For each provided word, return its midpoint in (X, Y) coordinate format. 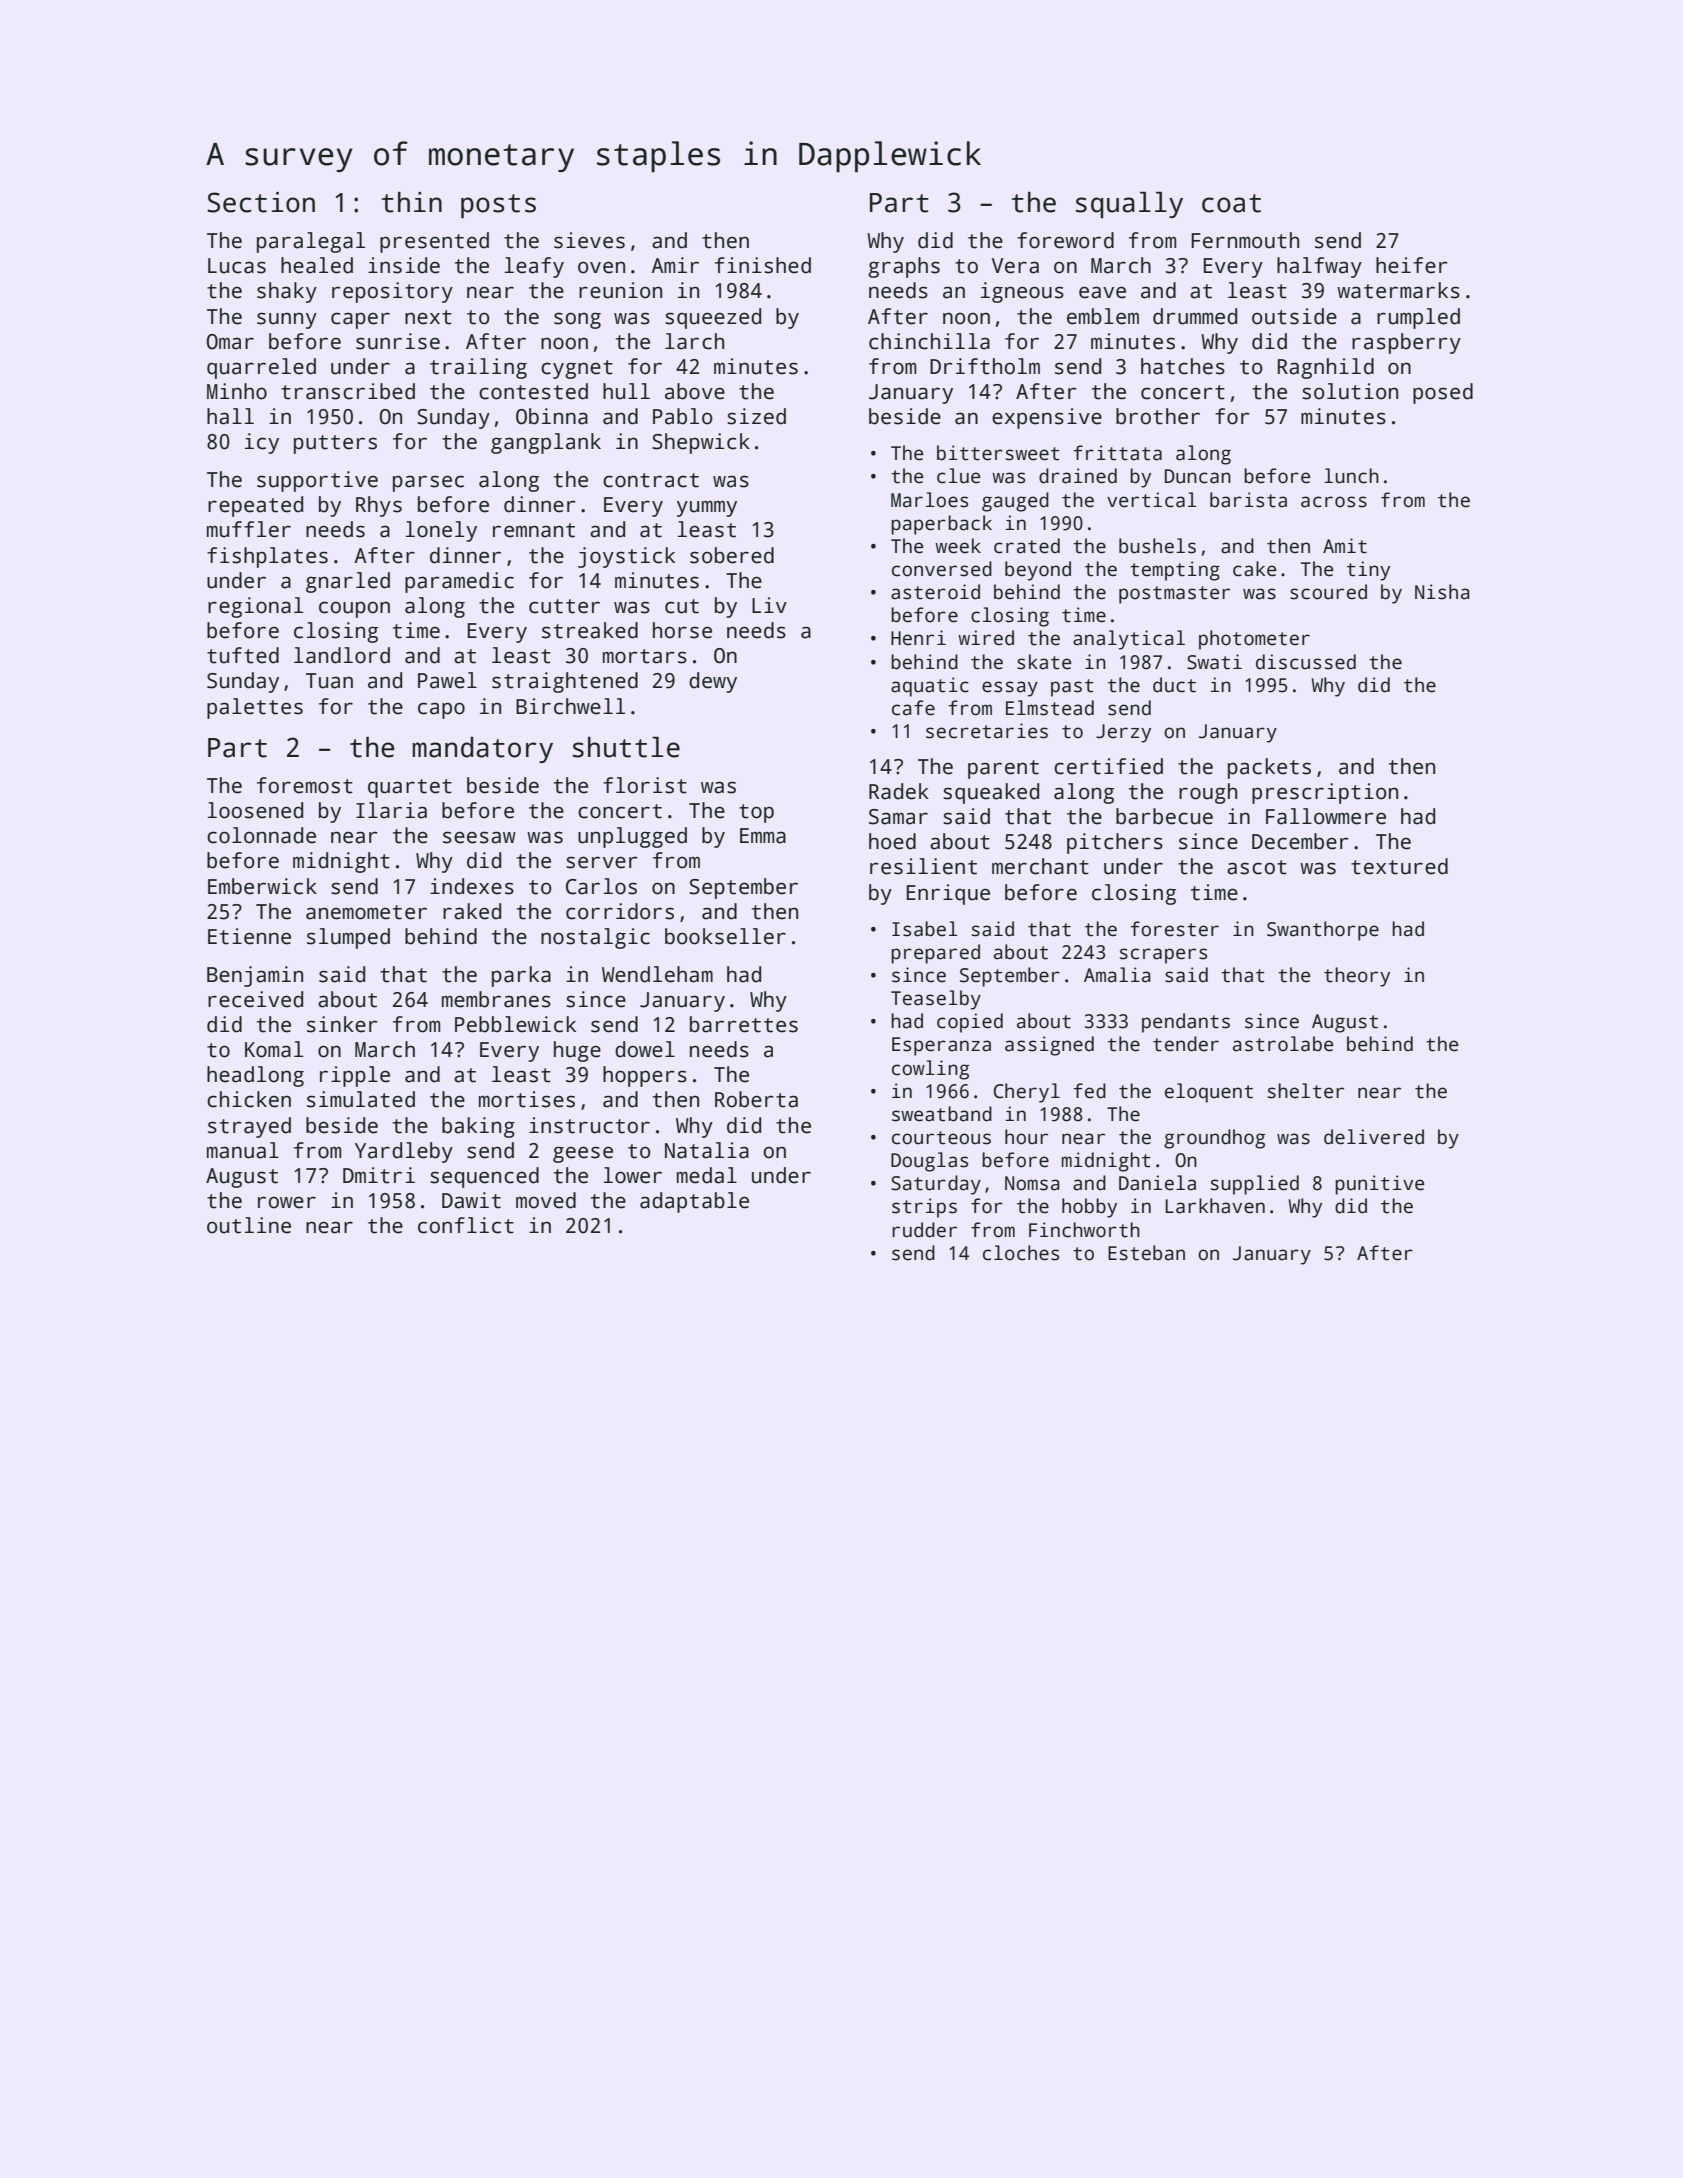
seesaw (479, 837)
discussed (1306, 662)
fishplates (267, 557)
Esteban (1146, 1253)
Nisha (1442, 592)
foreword (1065, 240)
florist (645, 785)
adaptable (694, 1202)
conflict (466, 1225)
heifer (1412, 265)
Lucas (237, 266)
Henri (918, 638)
